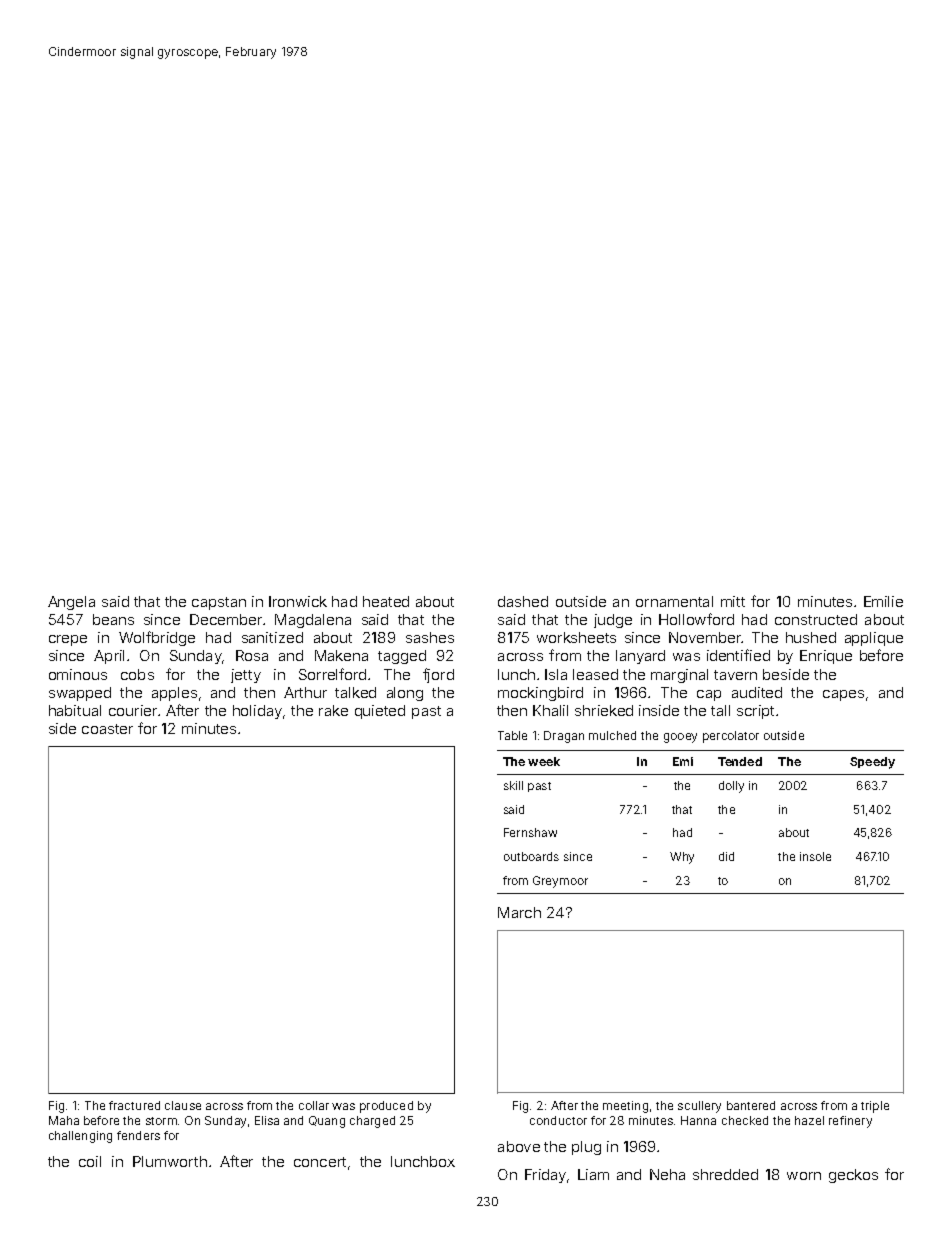  Describe the element at coordinates (523, 601) in the screenshot. I see `dashed` at that location.
